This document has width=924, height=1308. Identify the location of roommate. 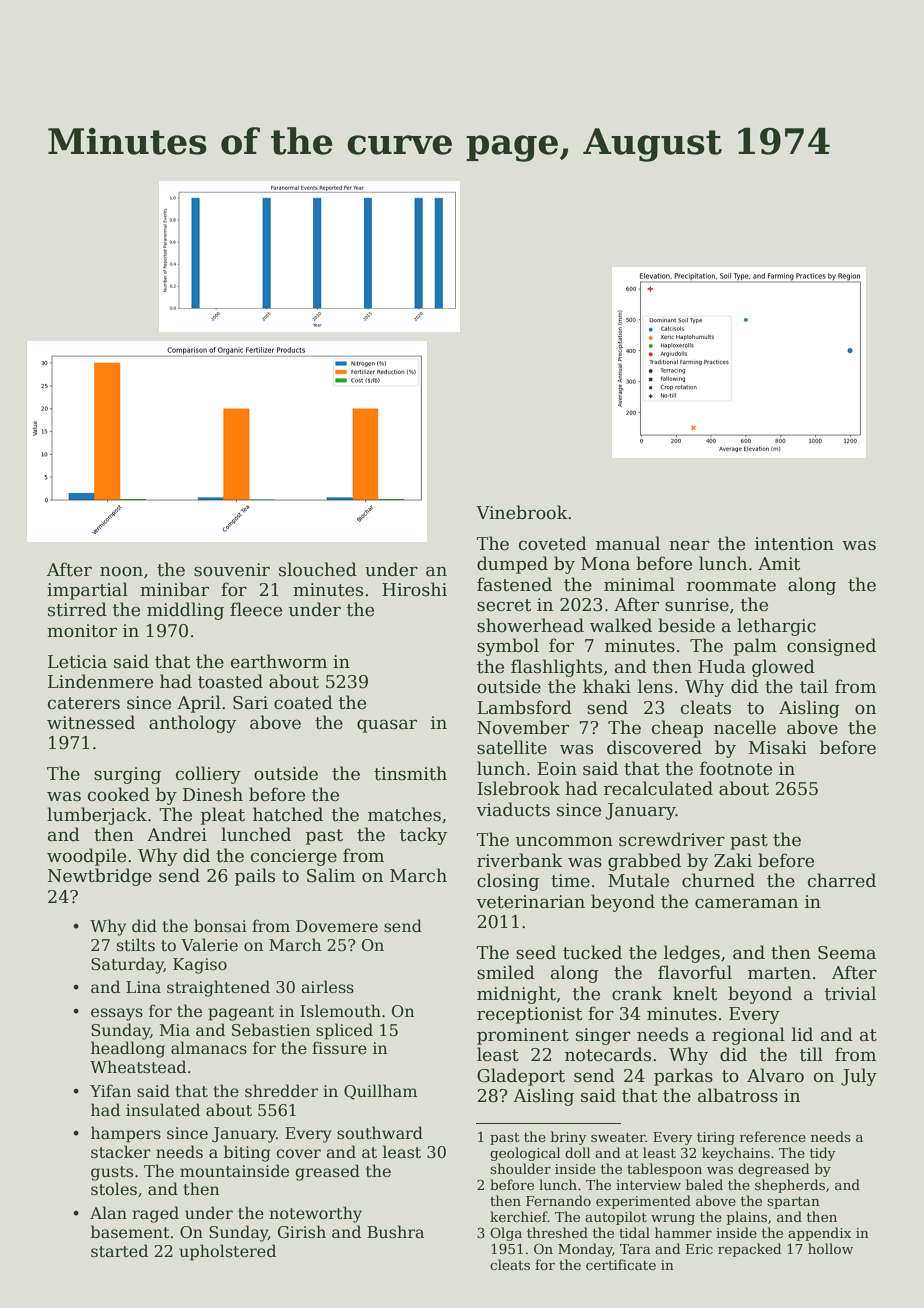
(731, 585).
